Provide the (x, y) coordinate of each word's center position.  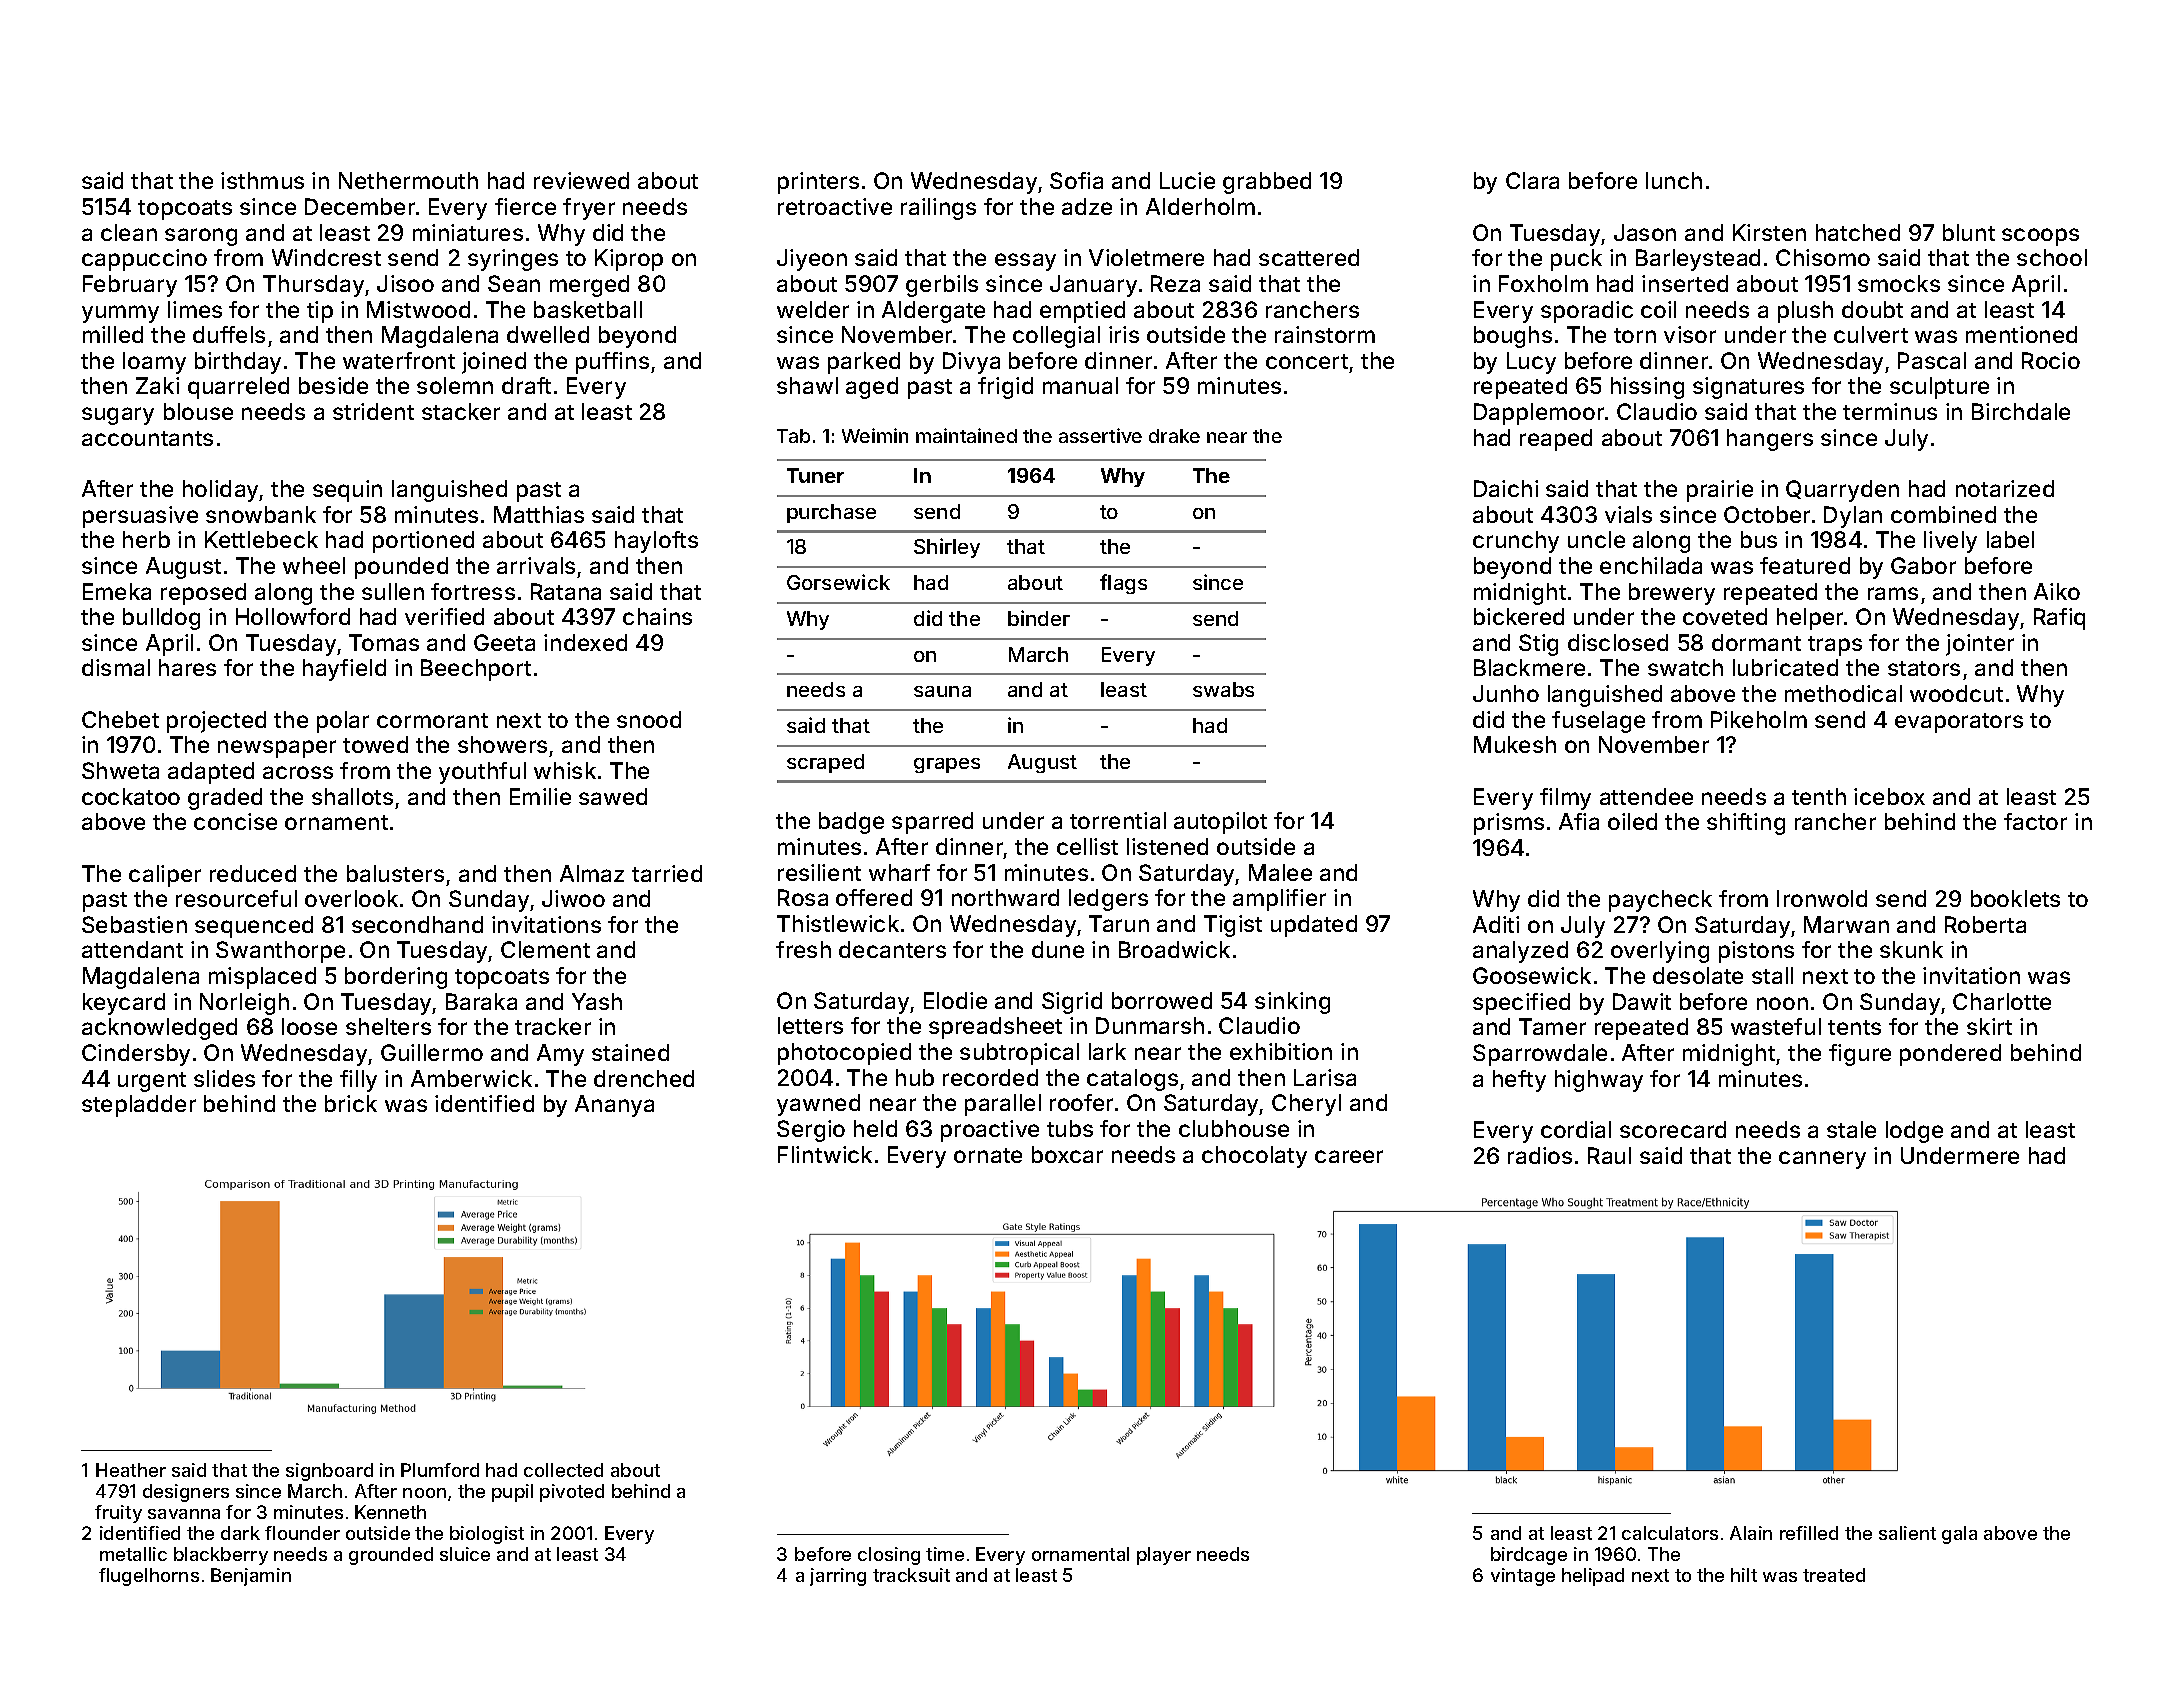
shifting (1746, 824)
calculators (1670, 1533)
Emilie (540, 796)
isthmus (262, 180)
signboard (329, 1472)
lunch (1674, 180)
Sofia (1076, 180)
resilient (819, 872)
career (1349, 1156)
